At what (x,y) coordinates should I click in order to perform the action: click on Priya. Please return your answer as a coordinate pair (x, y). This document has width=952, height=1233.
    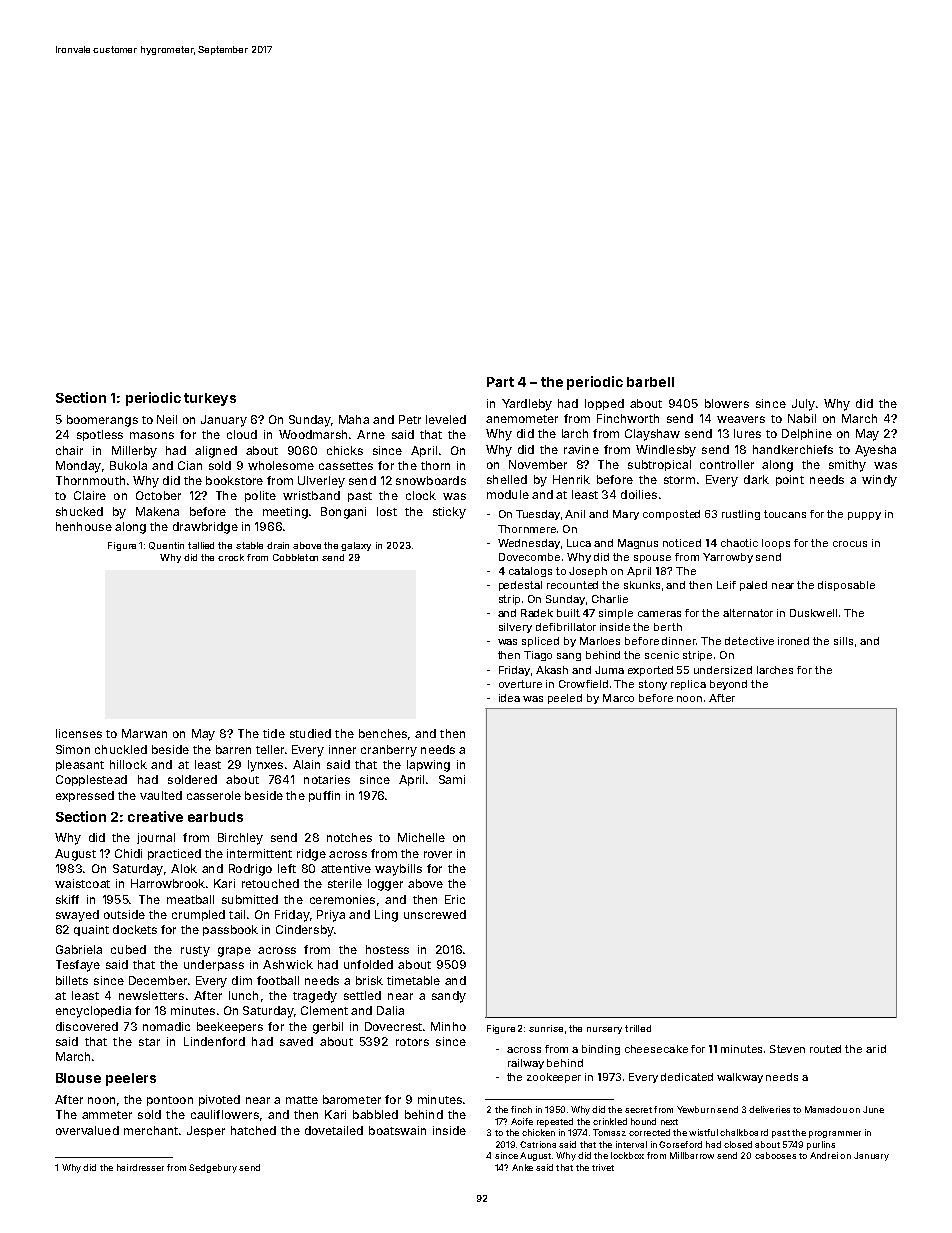
    Looking at the image, I should click on (331, 916).
